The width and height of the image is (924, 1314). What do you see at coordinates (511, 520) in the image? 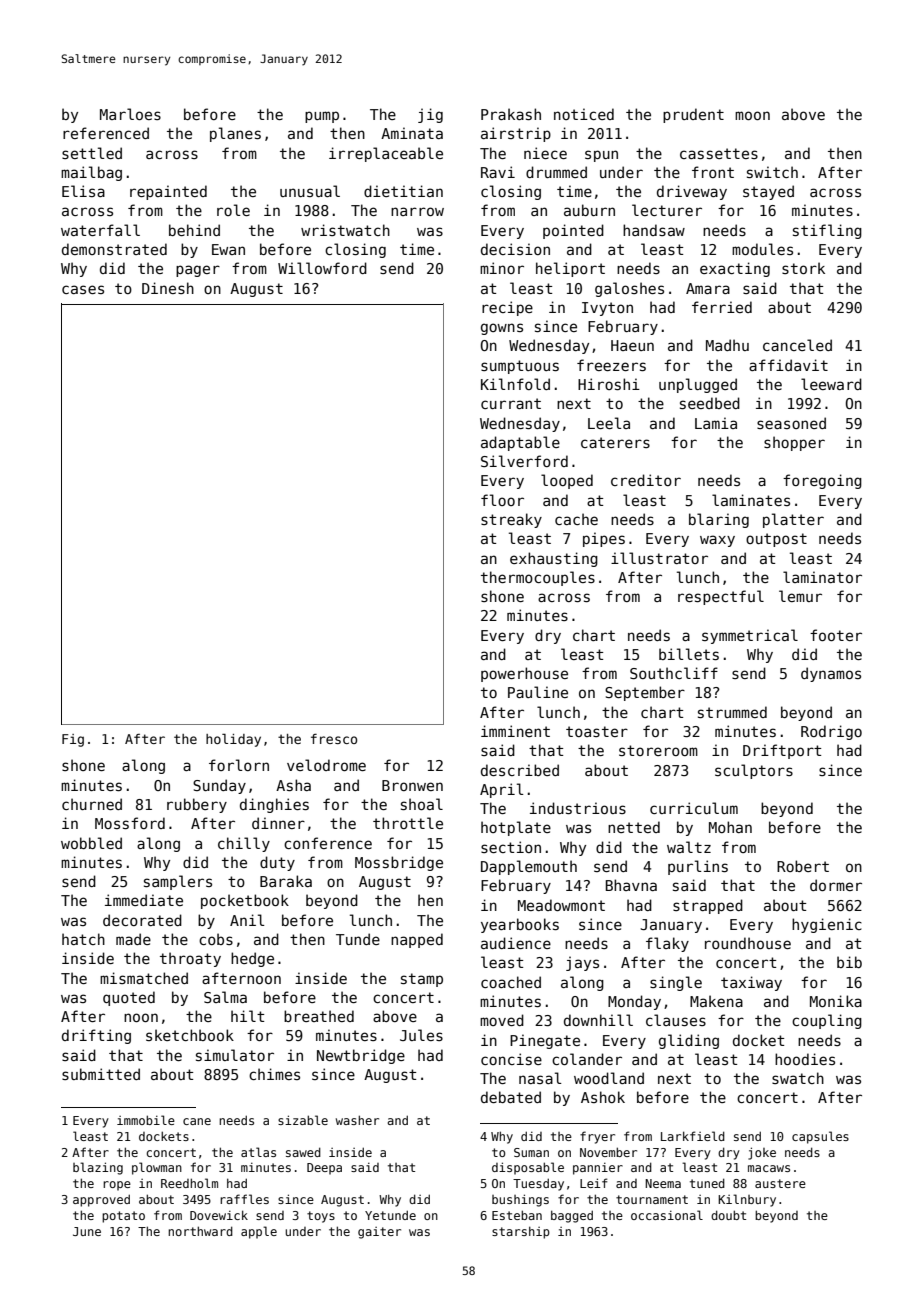
I see `streaky` at bounding box center [511, 520].
